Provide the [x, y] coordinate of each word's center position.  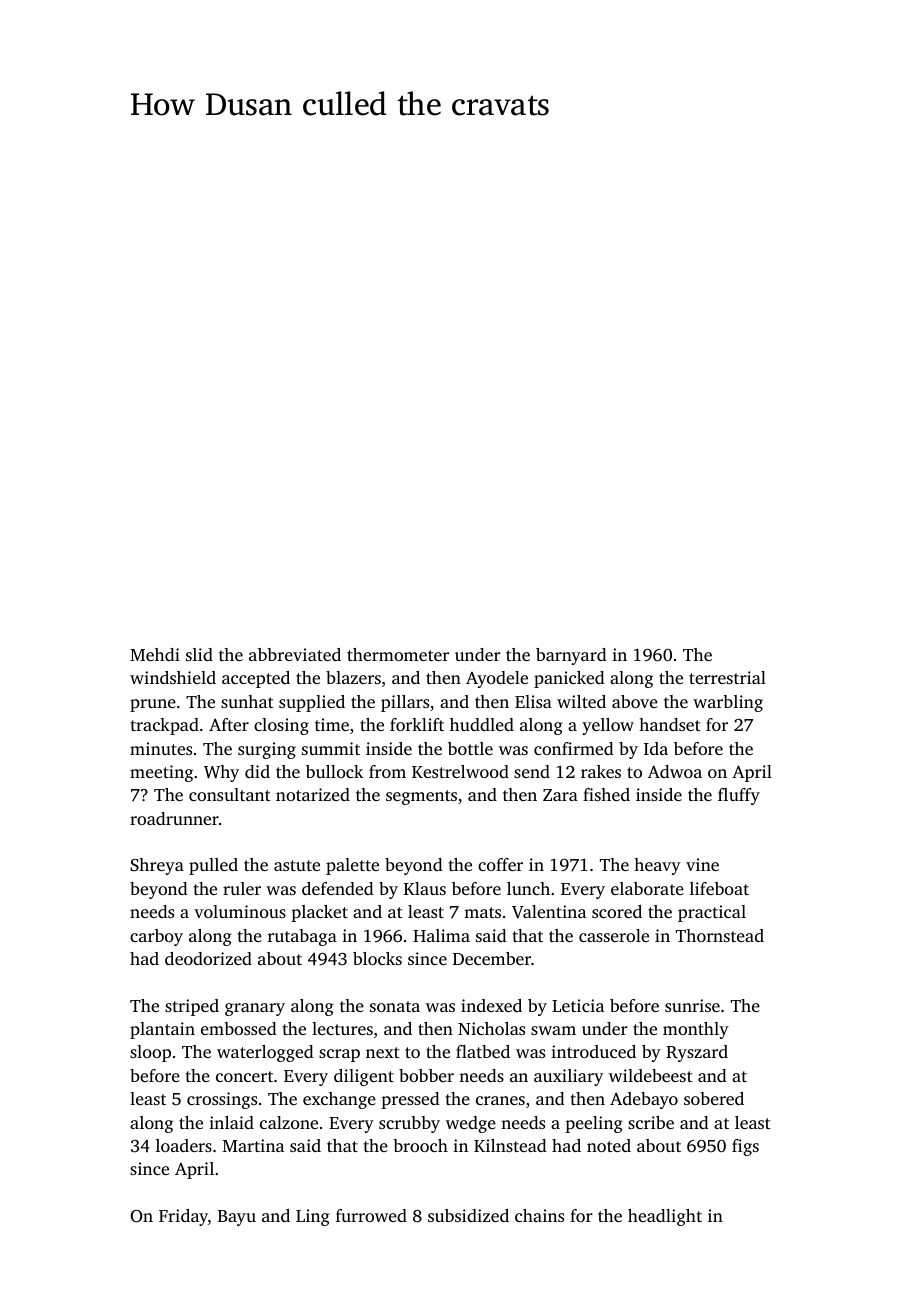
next [383, 1052]
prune [153, 705]
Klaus [425, 888]
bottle [470, 748]
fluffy [739, 796]
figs [745, 1147]
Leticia [578, 1005]
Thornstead [720, 935]
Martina [253, 1145]
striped [192, 1007]
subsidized [468, 1215]
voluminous [240, 911]
